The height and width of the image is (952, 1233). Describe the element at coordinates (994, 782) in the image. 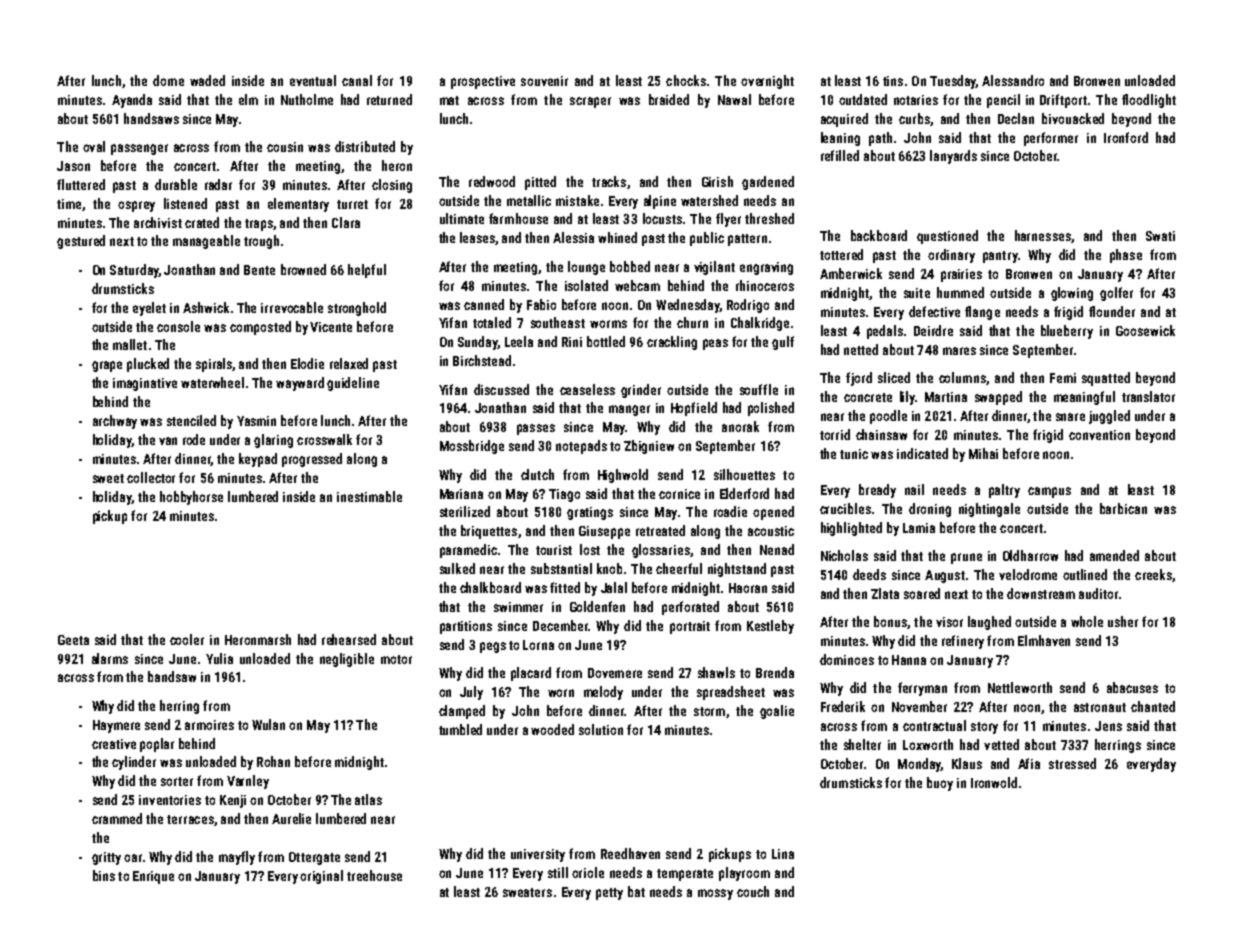

I see `Ironwold` at that location.
